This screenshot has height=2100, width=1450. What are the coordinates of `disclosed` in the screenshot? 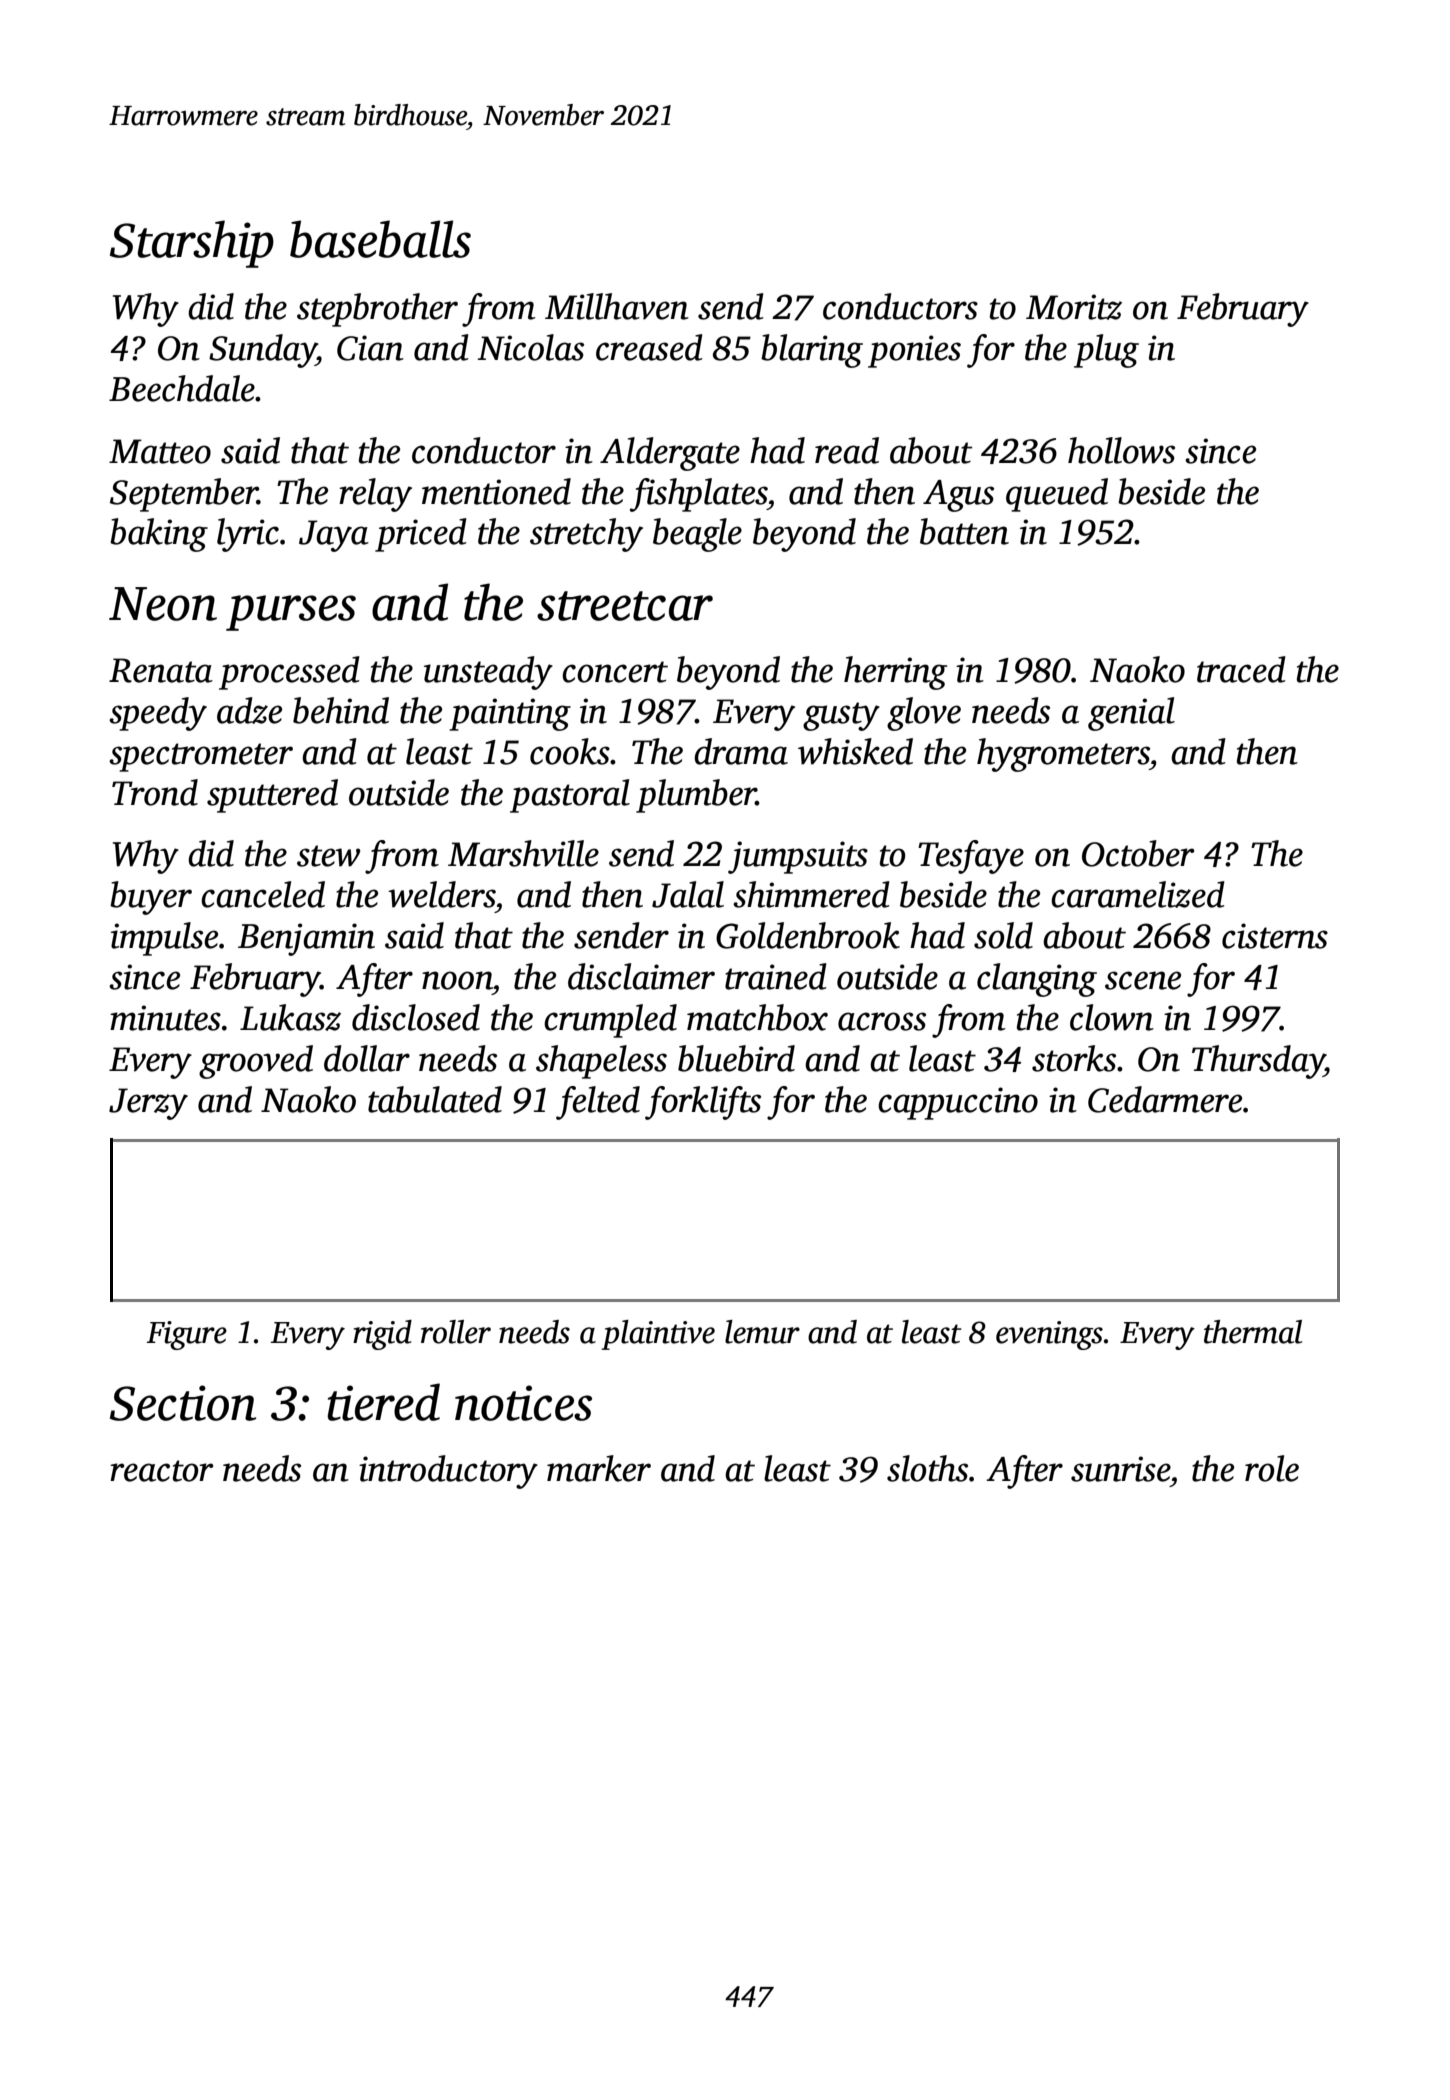 It's located at (416, 1017).
